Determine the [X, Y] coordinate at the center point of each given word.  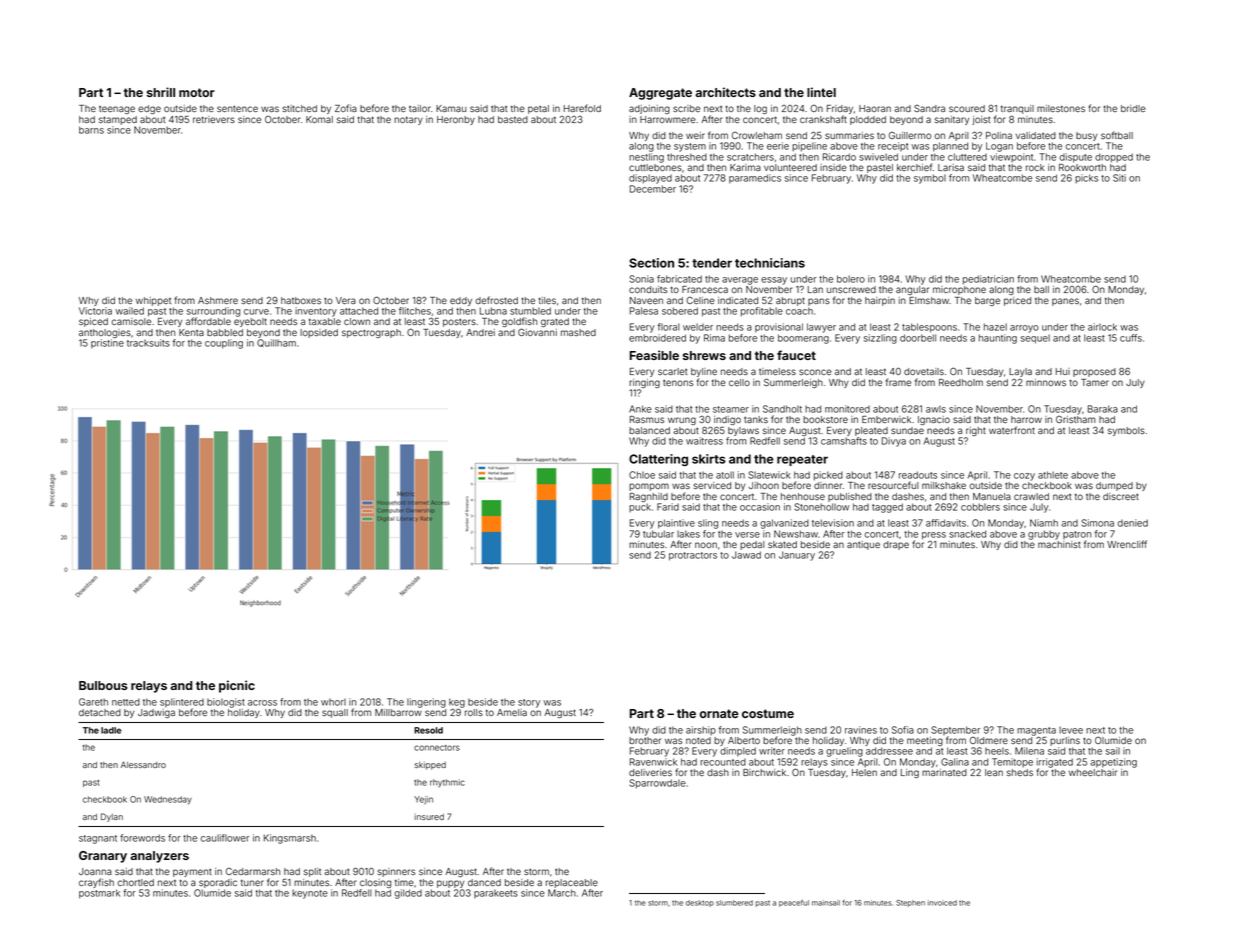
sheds [1020, 772]
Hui [1063, 371]
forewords [142, 838]
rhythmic [447, 783]
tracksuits [148, 343]
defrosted [496, 300]
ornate [719, 713]
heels [997, 751]
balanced [649, 430]
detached [100, 712]
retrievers [214, 119]
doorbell [918, 338]
